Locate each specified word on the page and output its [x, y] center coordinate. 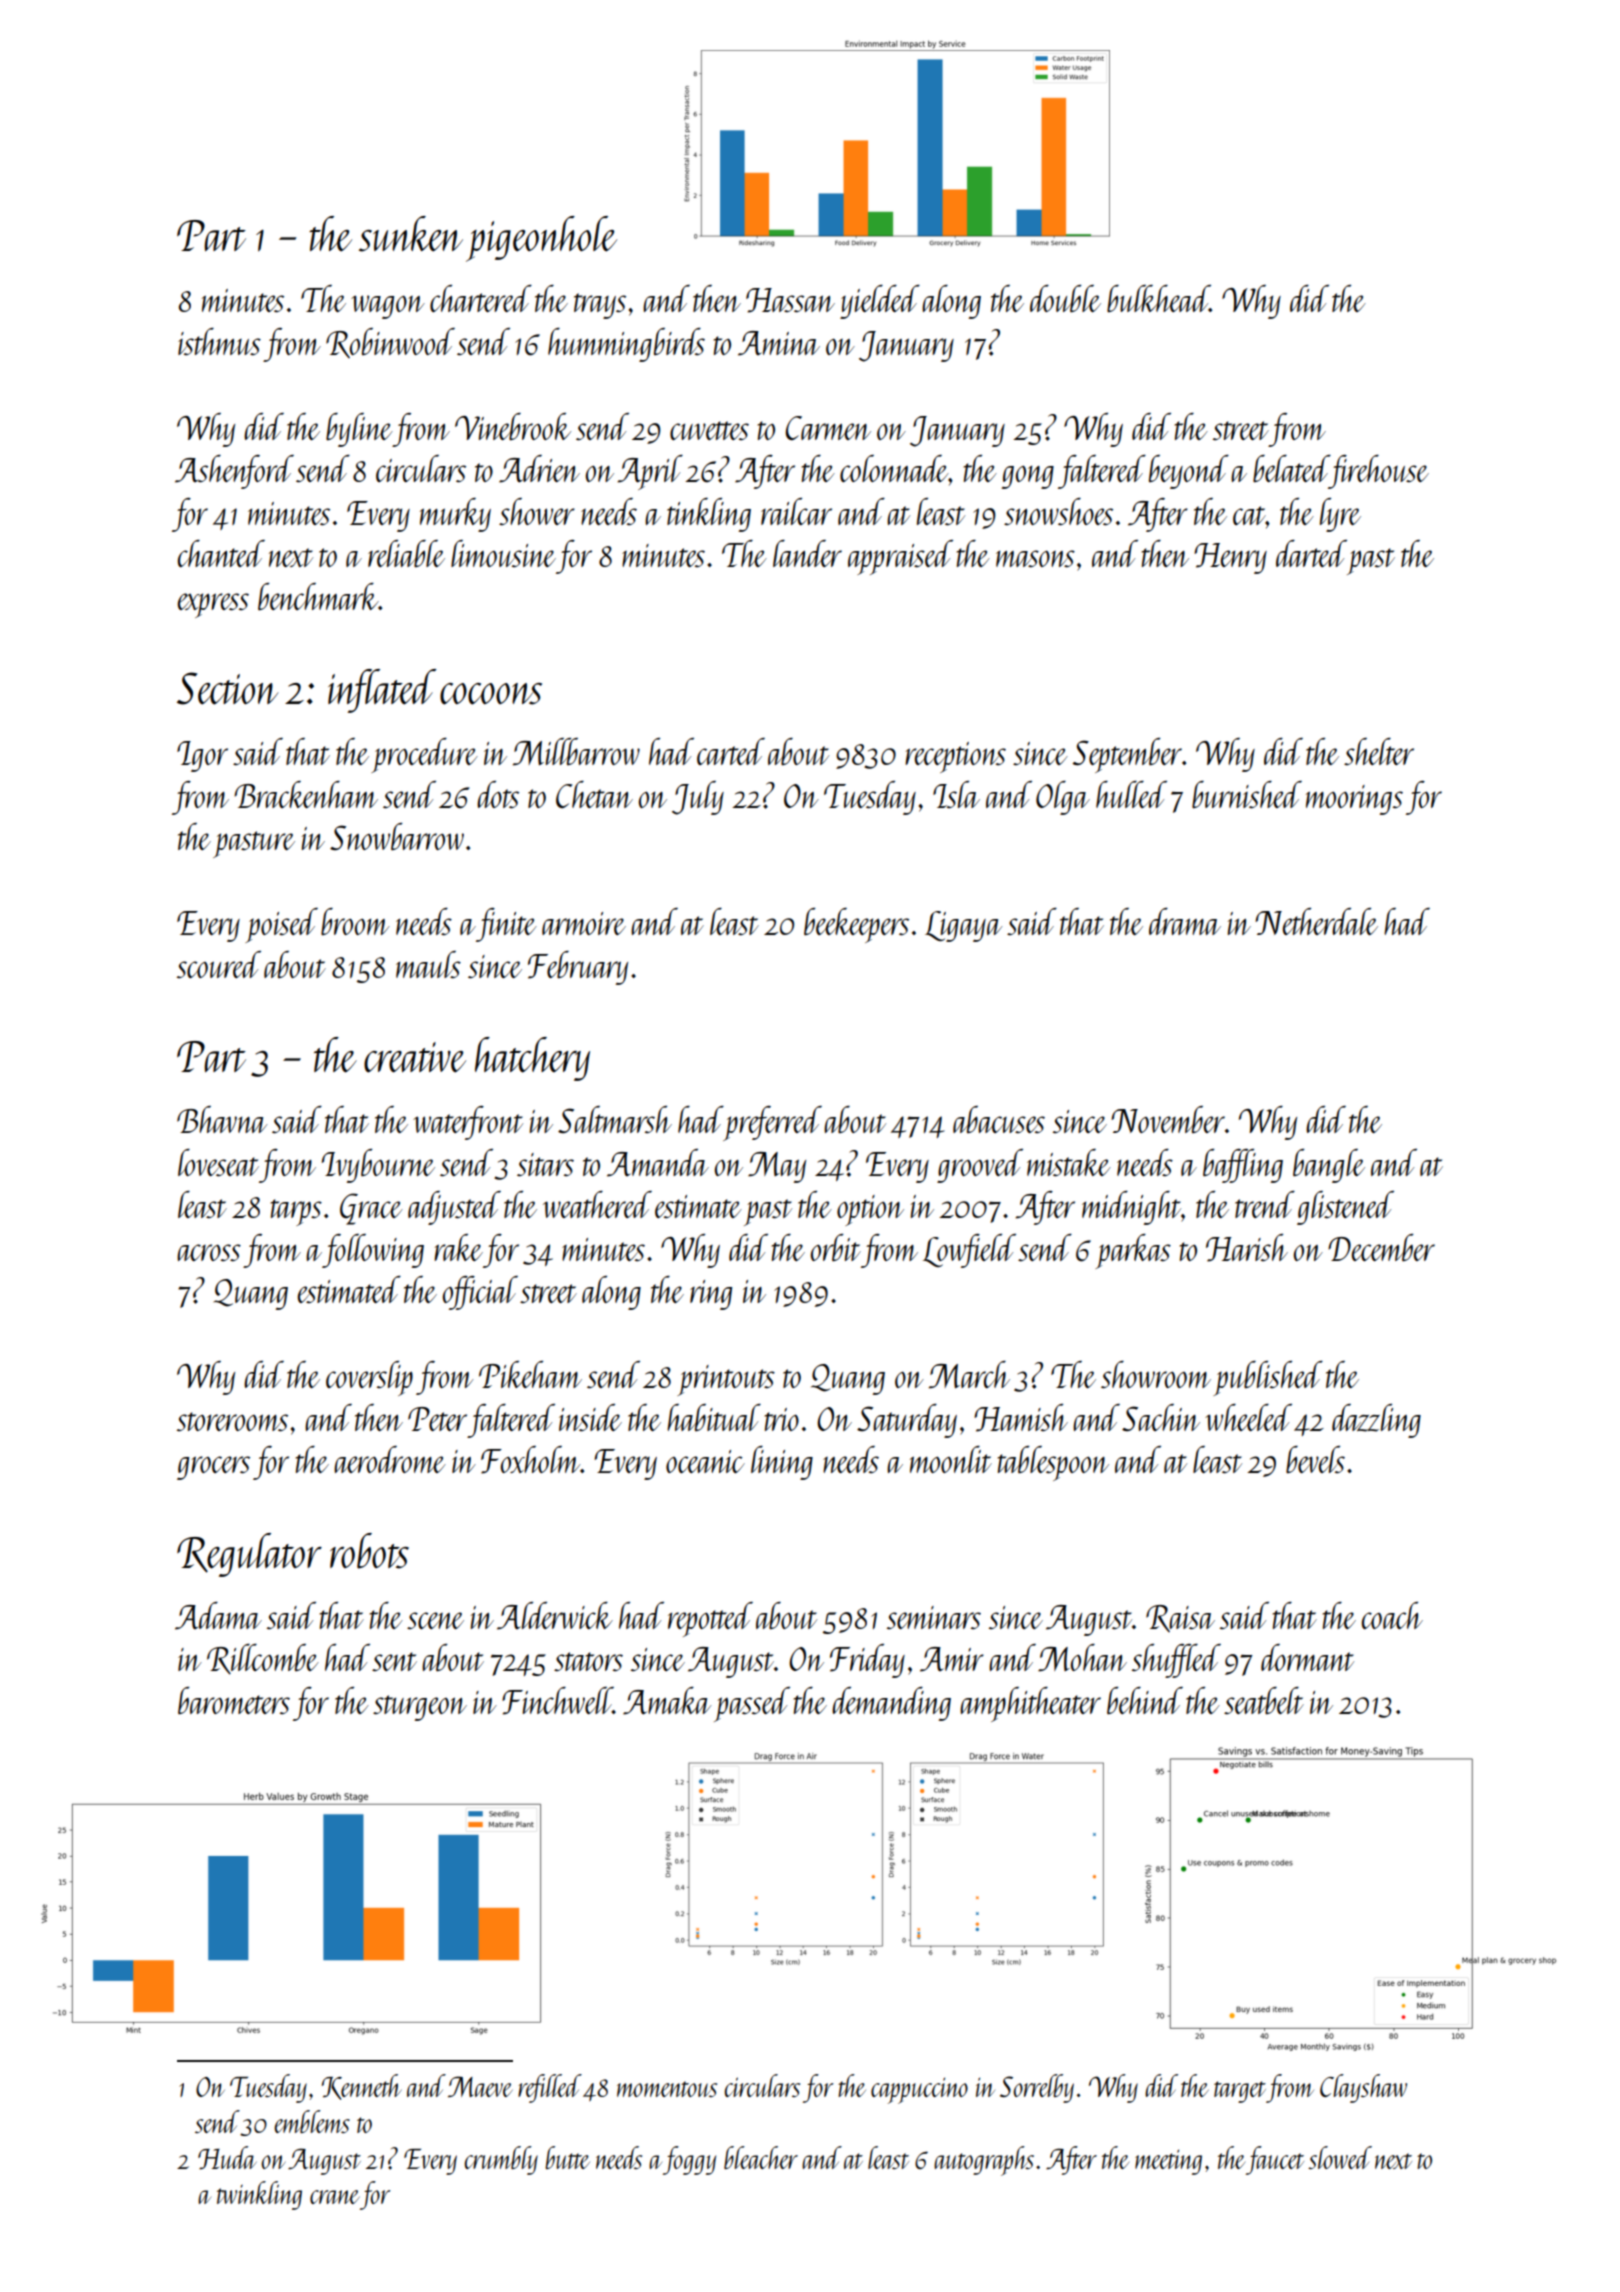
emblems [312, 2121]
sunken [411, 234]
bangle [1329, 1166]
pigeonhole [541, 239]
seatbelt [1264, 1701]
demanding [891, 1704]
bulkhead [1158, 299]
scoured [219, 964]
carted [731, 751]
